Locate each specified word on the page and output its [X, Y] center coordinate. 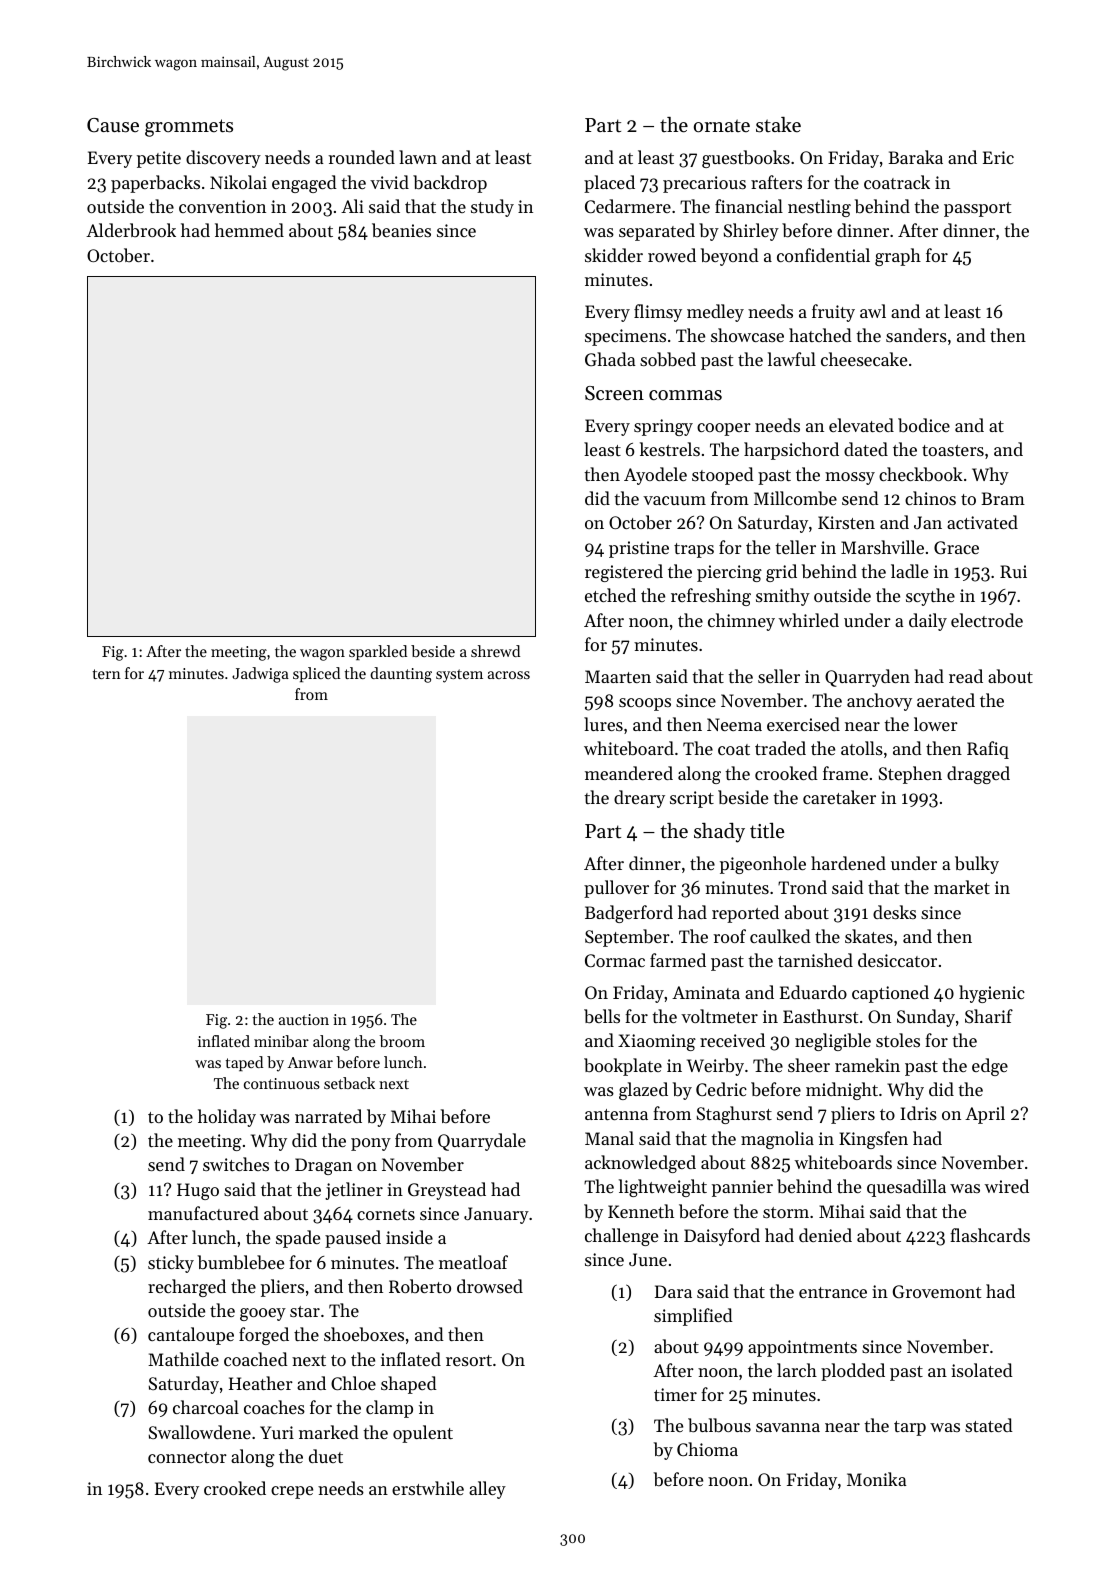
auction [304, 1019]
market [962, 887]
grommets [189, 128]
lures [603, 724]
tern [107, 674]
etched [610, 595]
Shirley [751, 232]
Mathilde [183, 1359]
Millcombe [795, 498]
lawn [418, 157]
